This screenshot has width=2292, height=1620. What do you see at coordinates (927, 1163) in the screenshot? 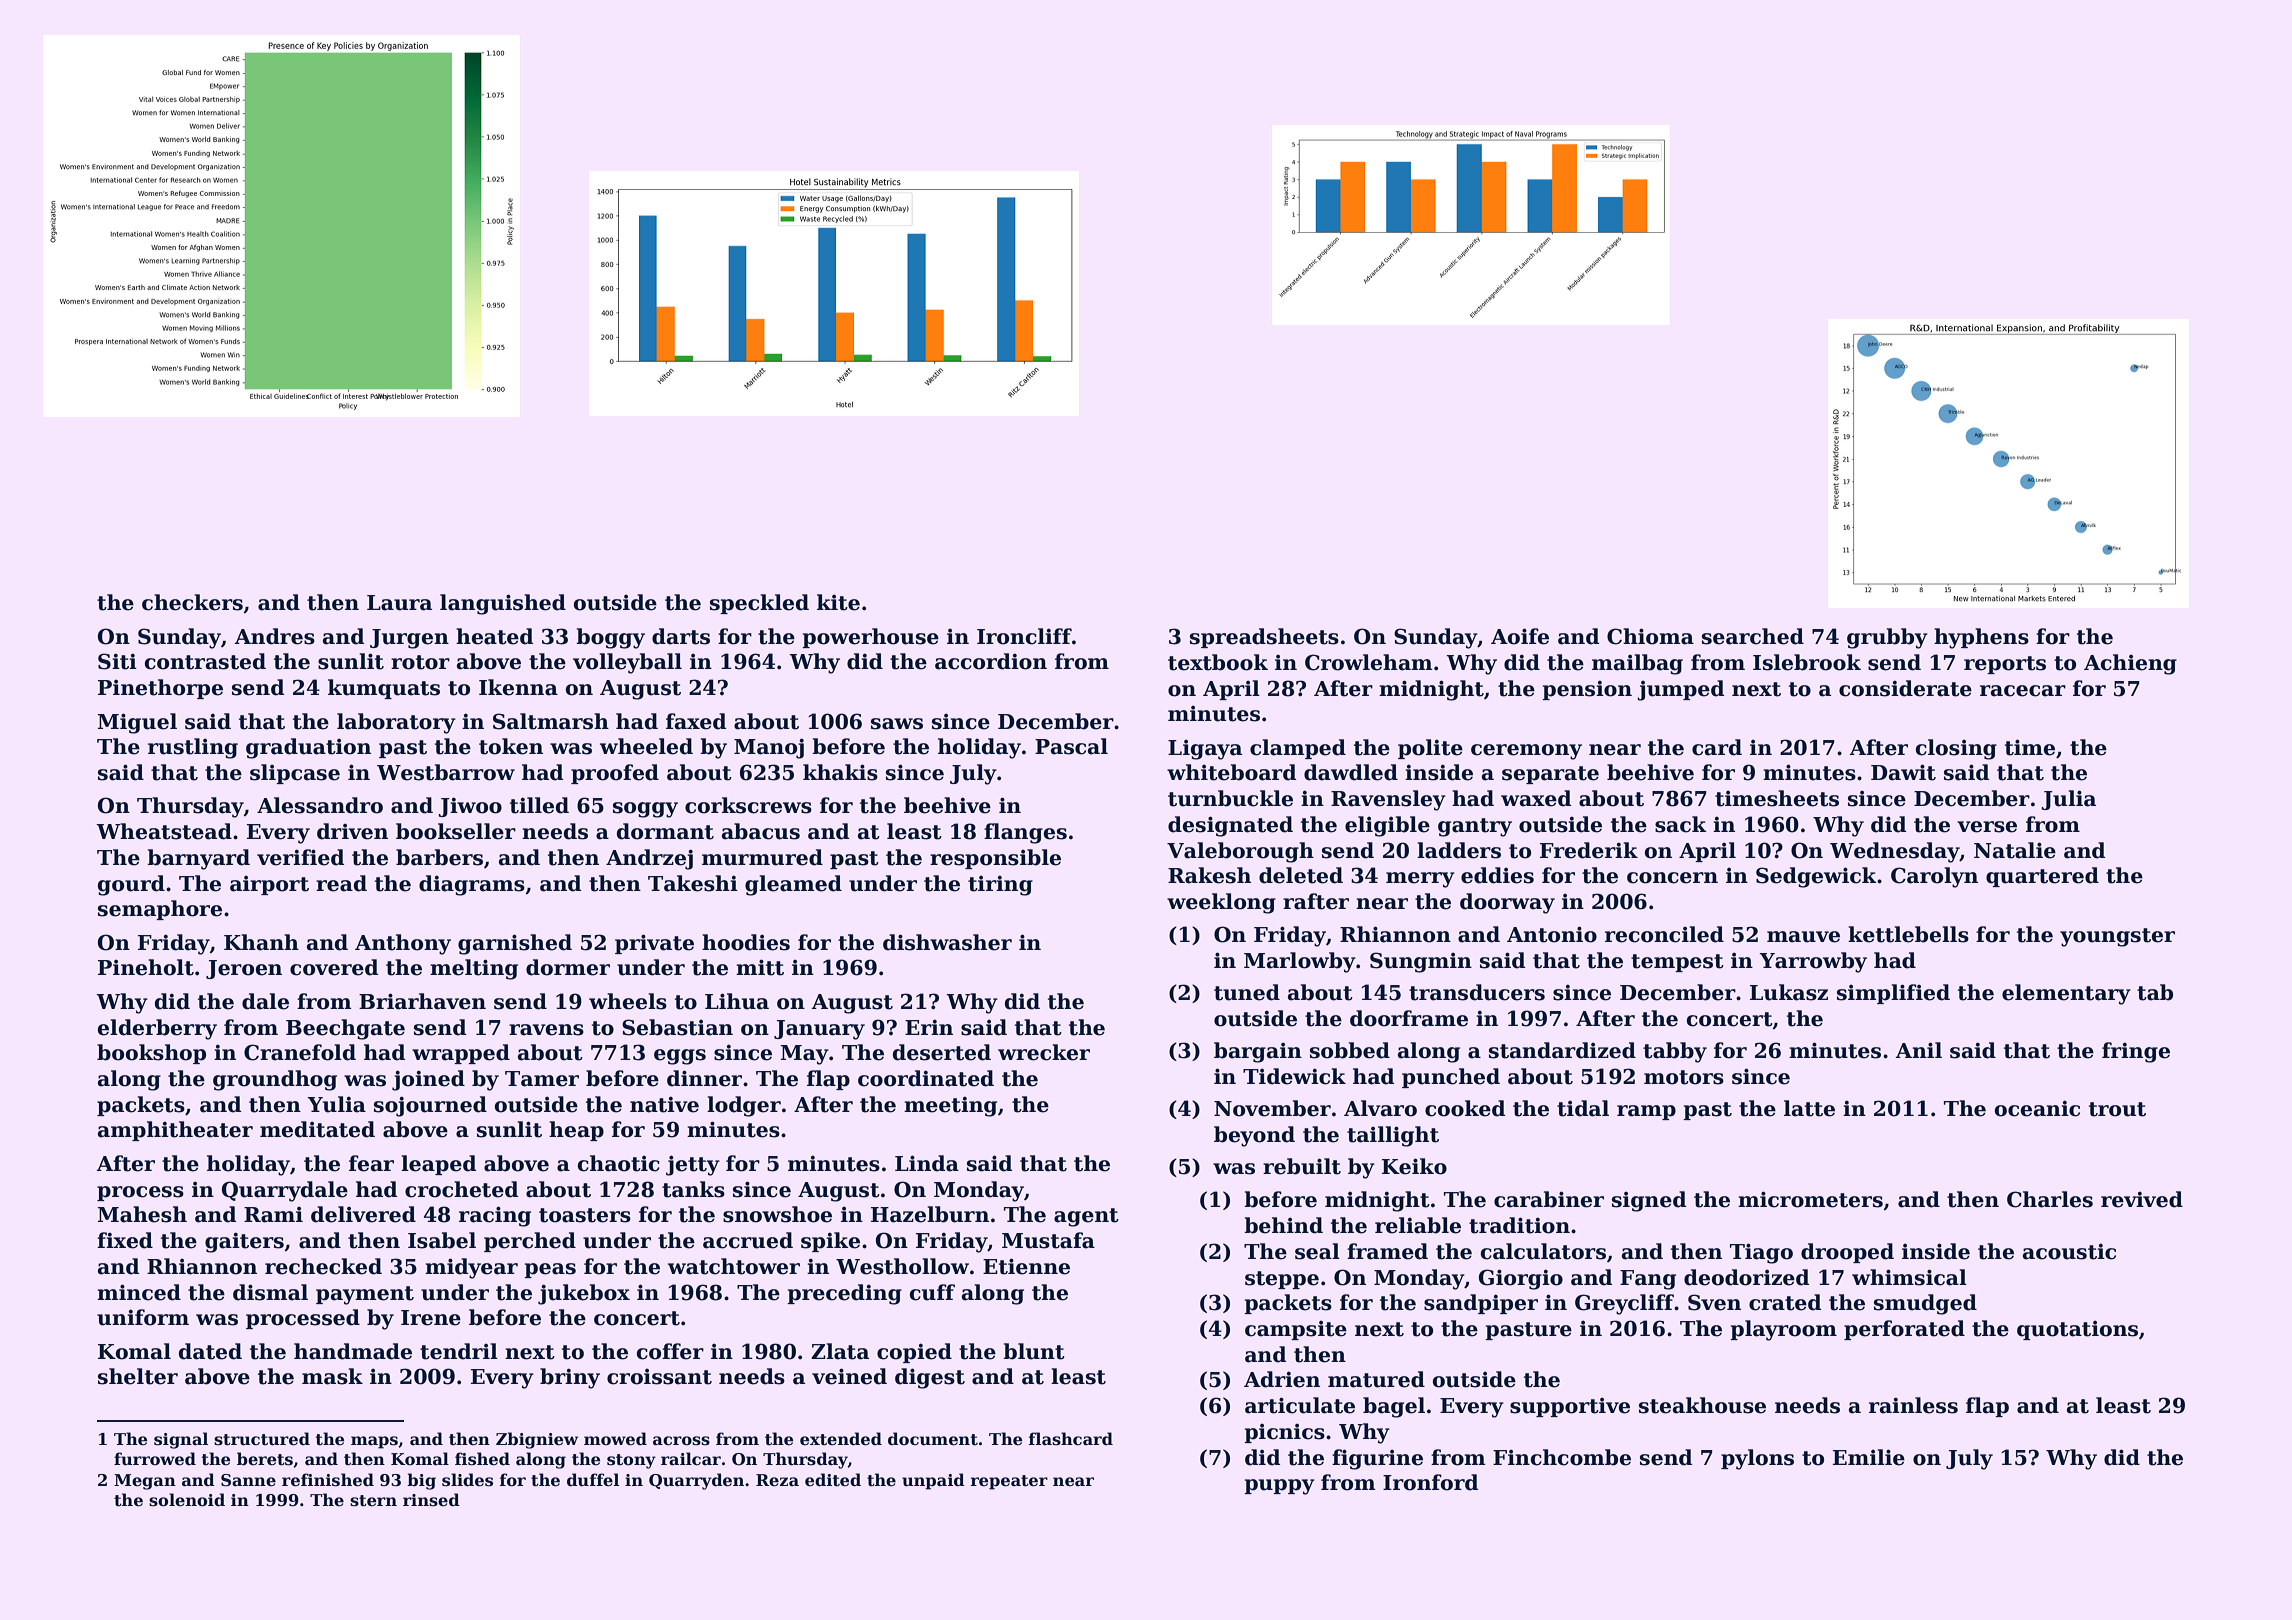
I see `Linda` at bounding box center [927, 1163].
